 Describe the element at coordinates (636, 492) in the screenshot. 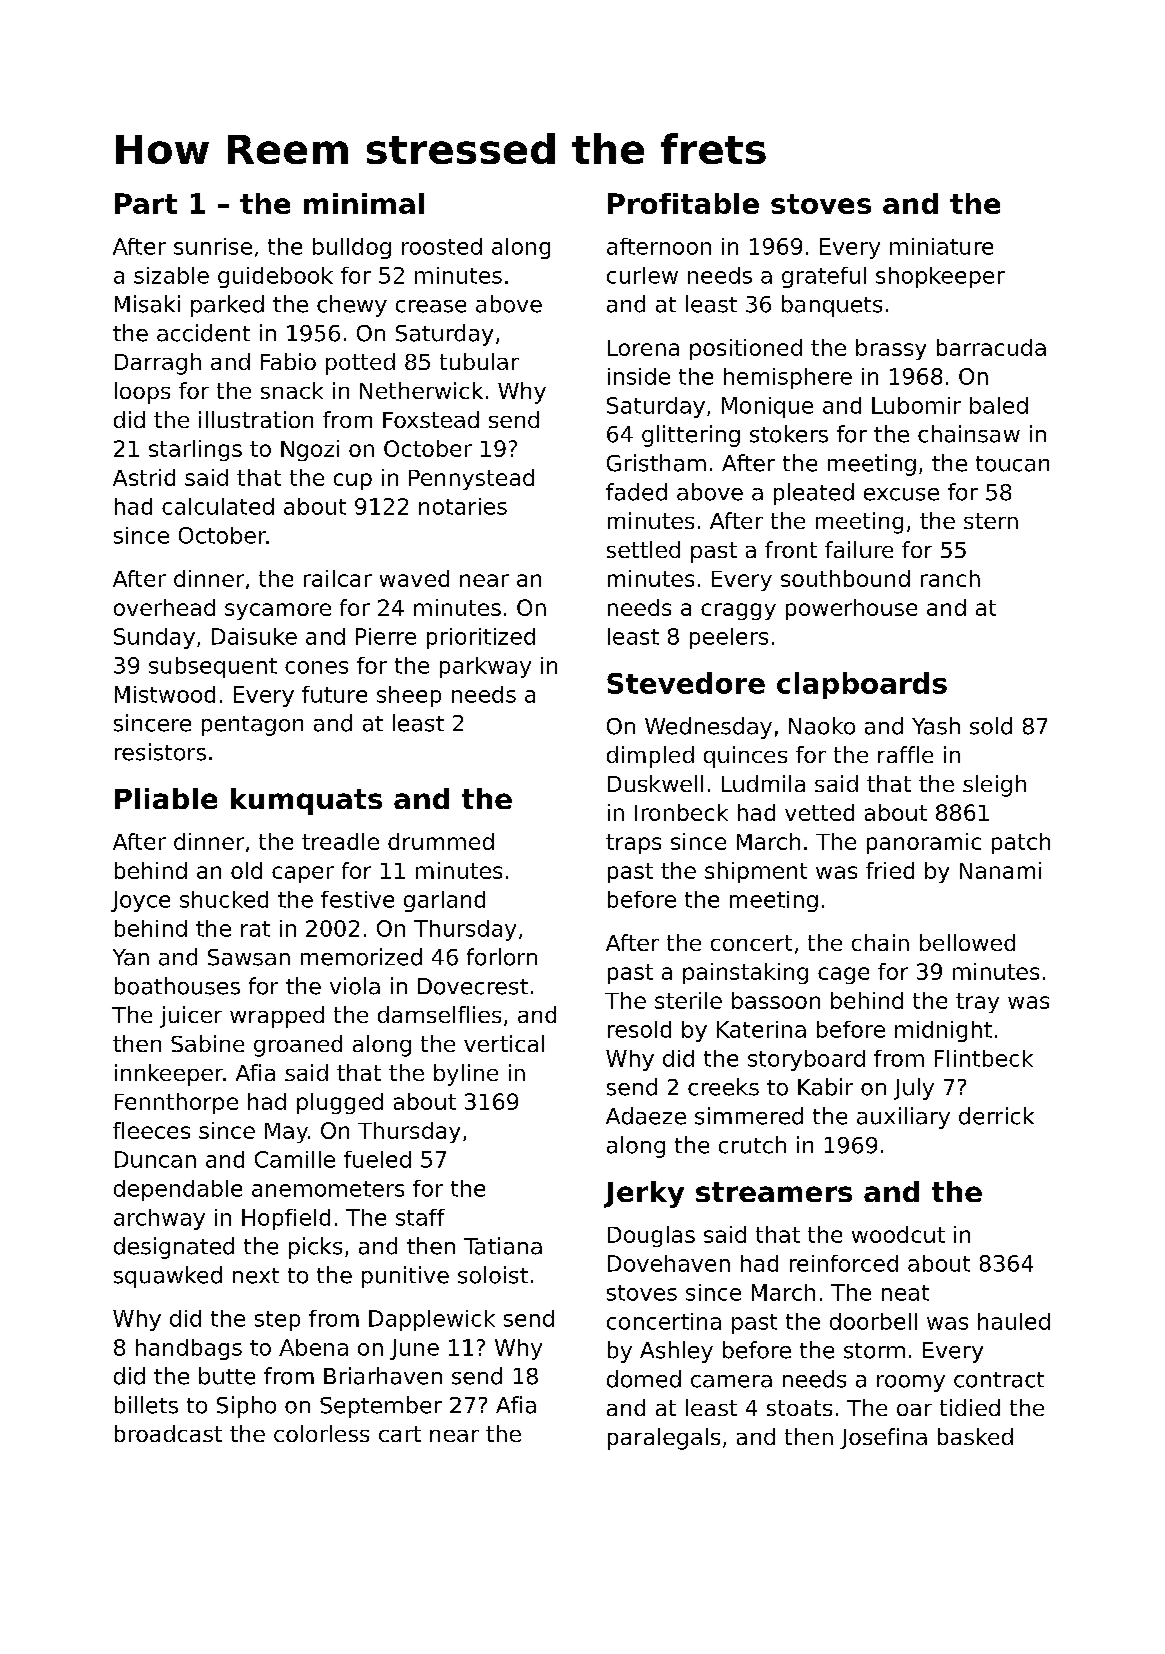

I see `faded` at that location.
